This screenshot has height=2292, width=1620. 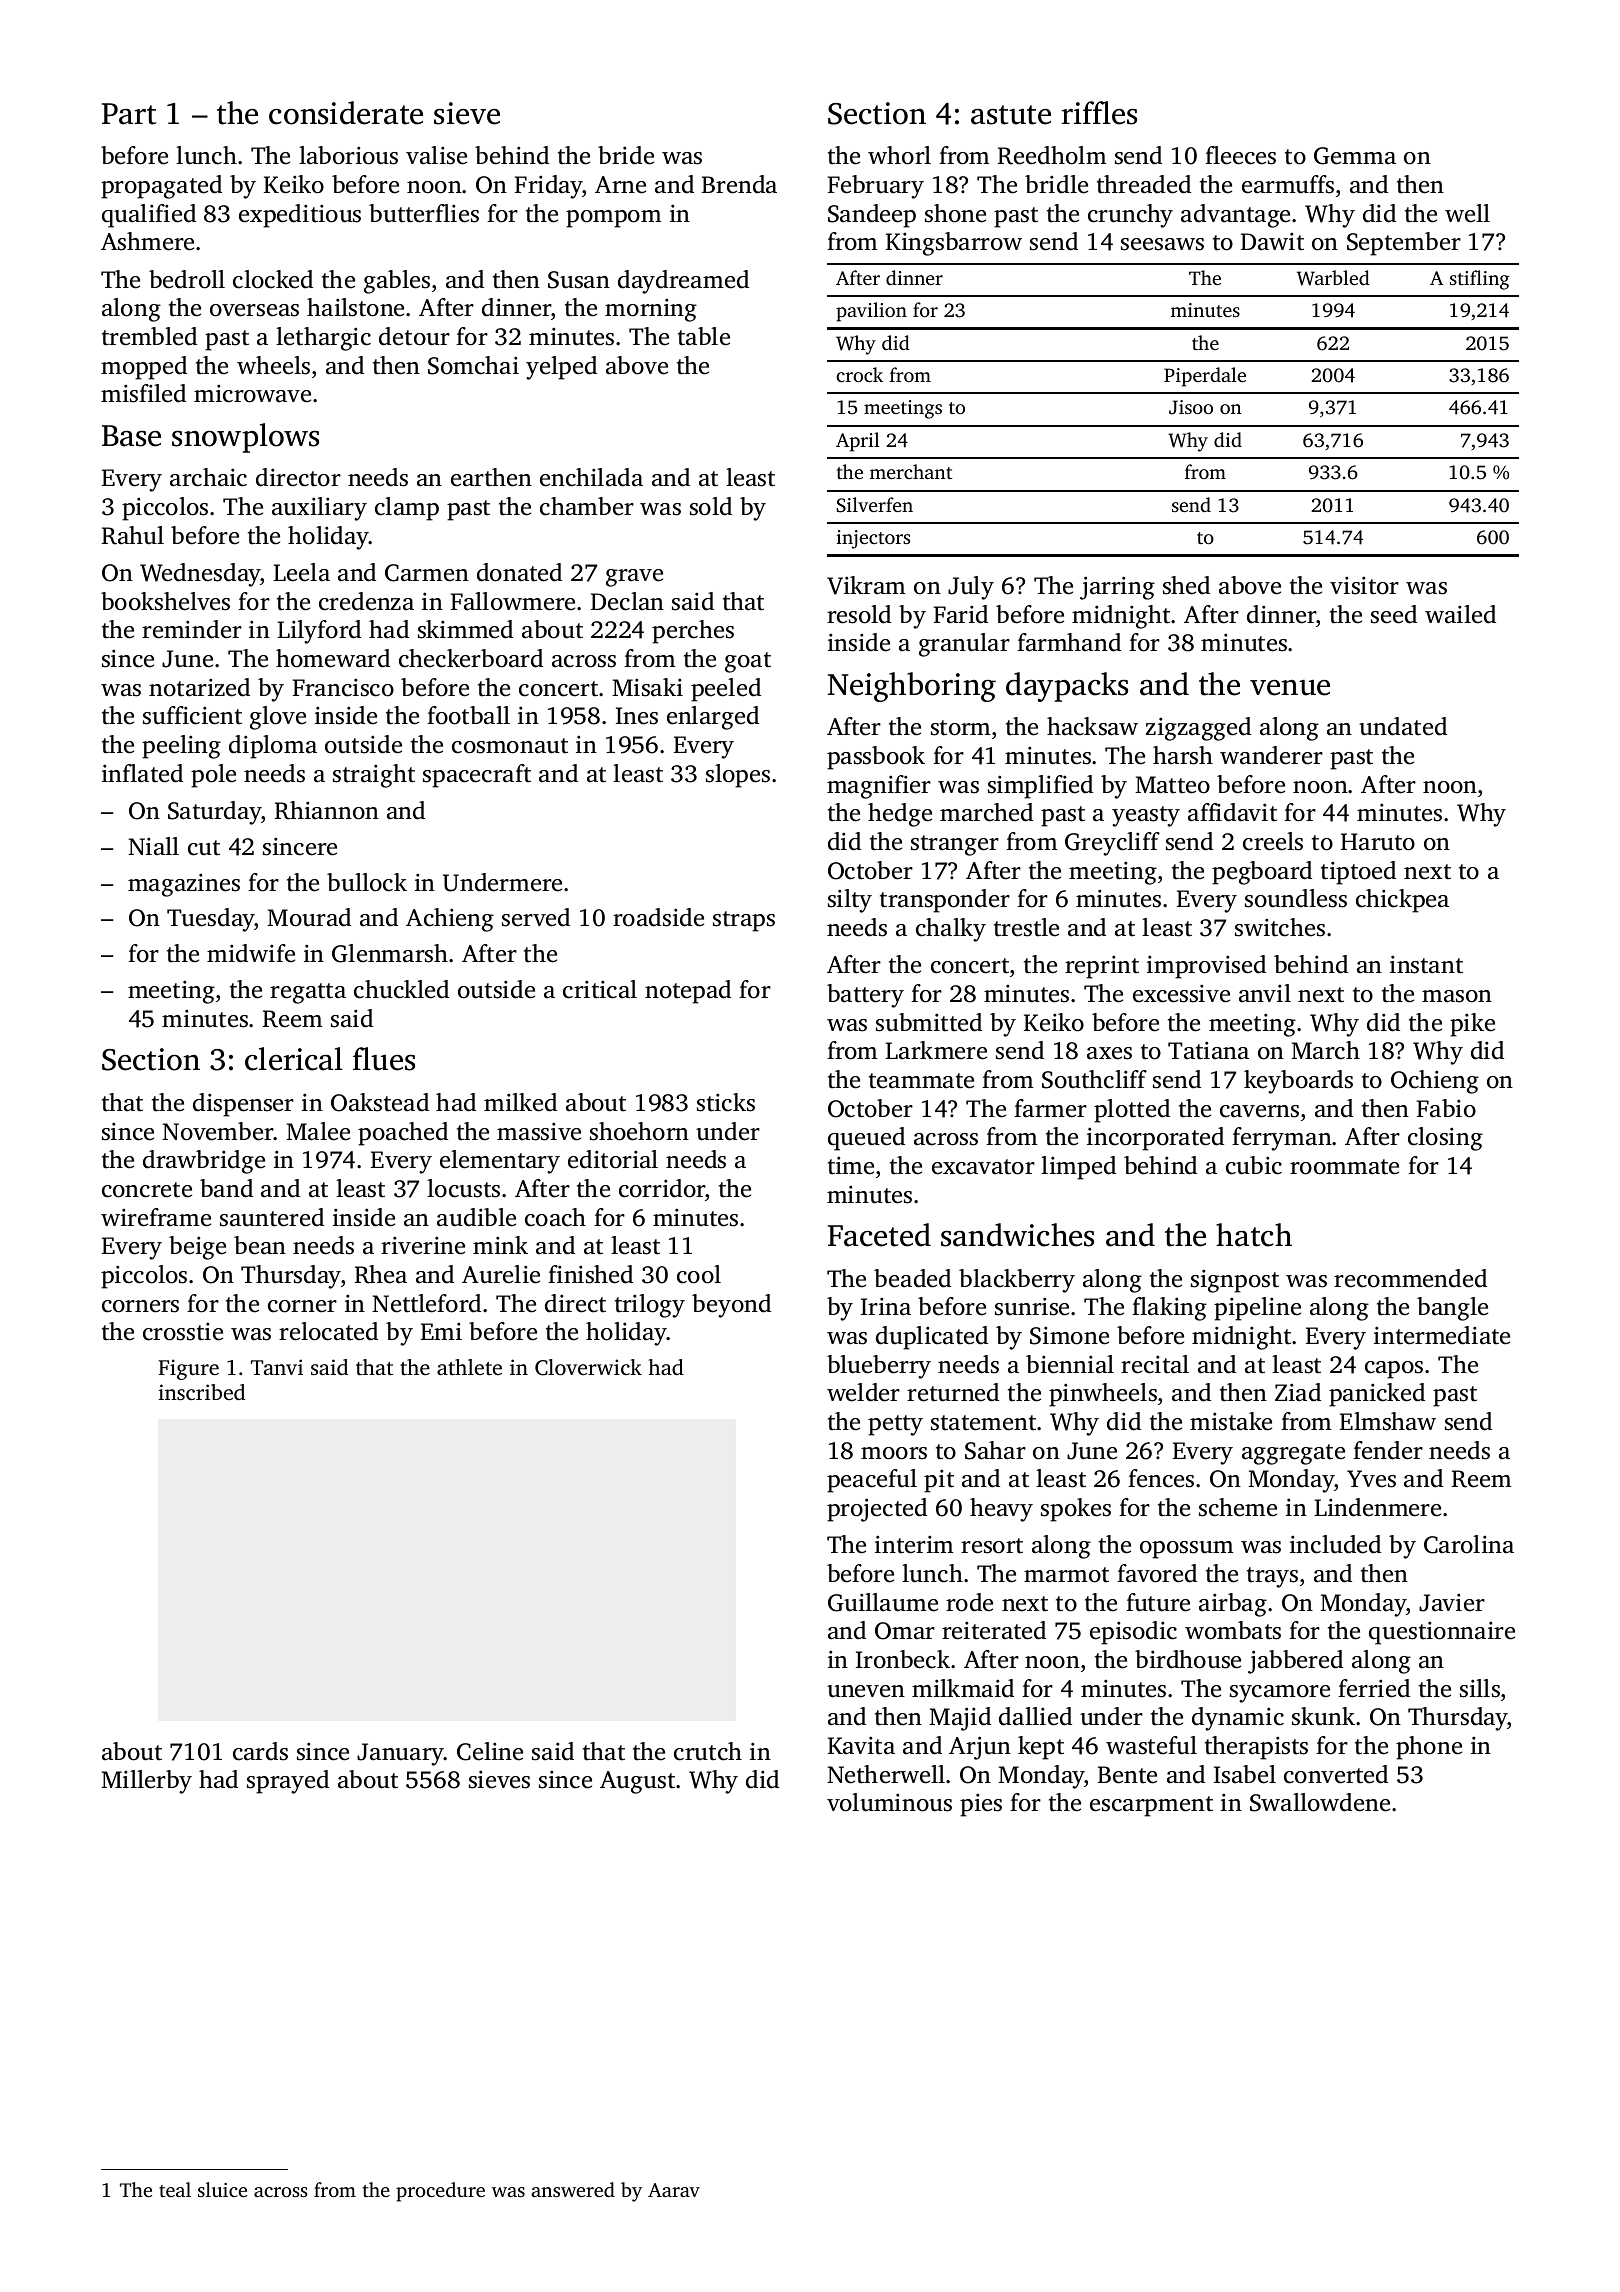 I want to click on valise, so click(x=436, y=155).
